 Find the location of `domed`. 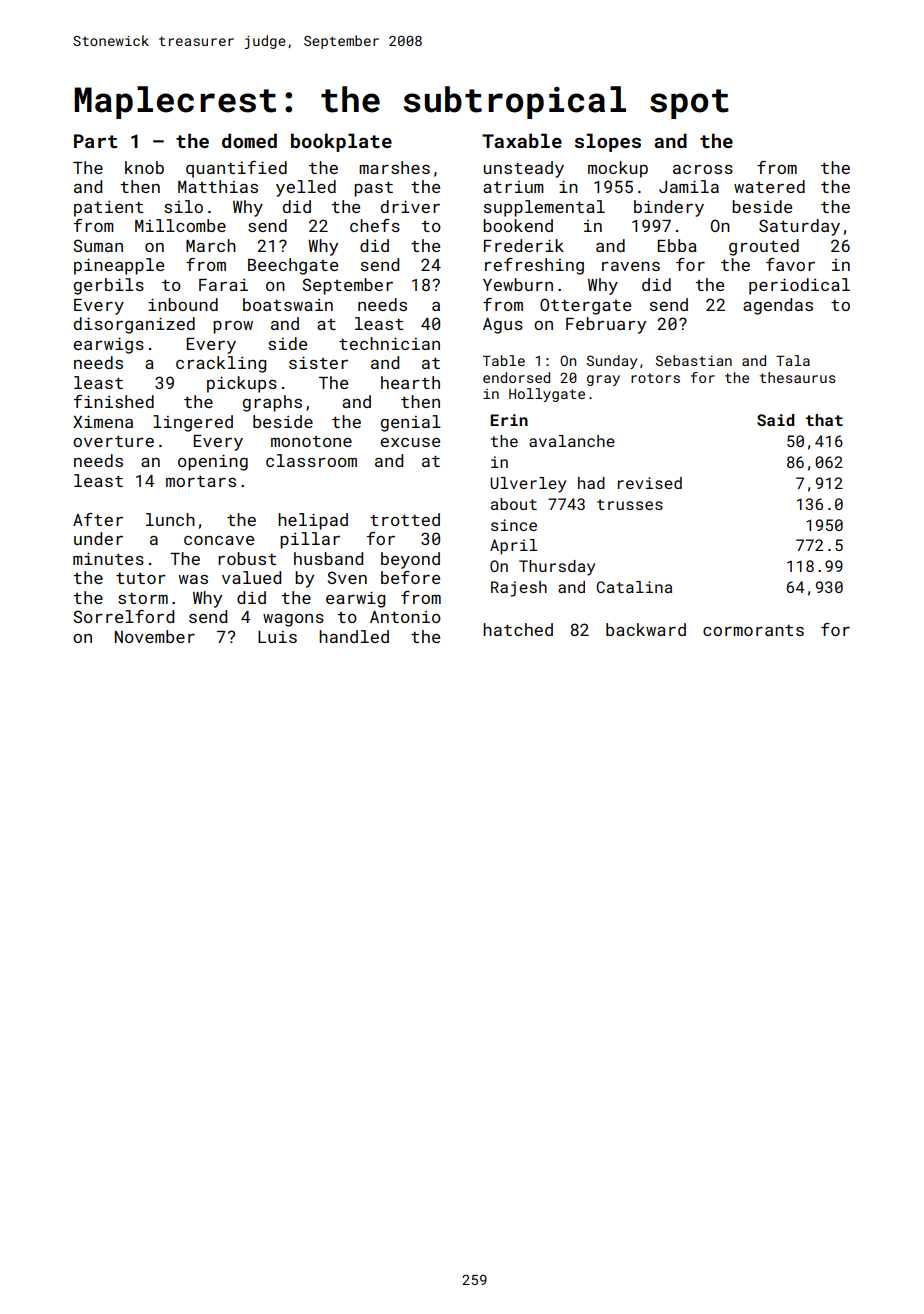

domed is located at coordinates (249, 140).
